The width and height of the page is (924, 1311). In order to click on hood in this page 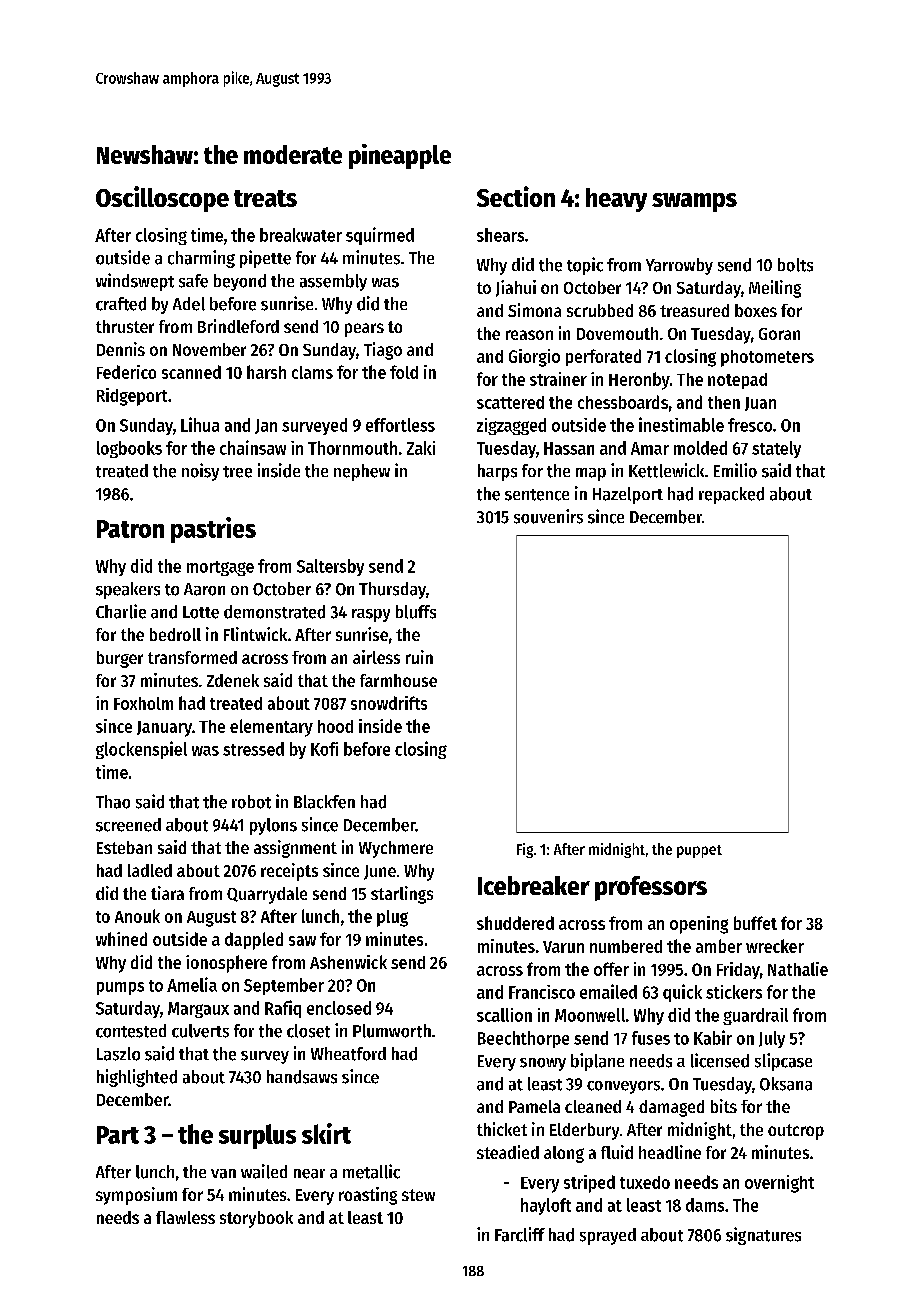, I will do `click(335, 726)`.
